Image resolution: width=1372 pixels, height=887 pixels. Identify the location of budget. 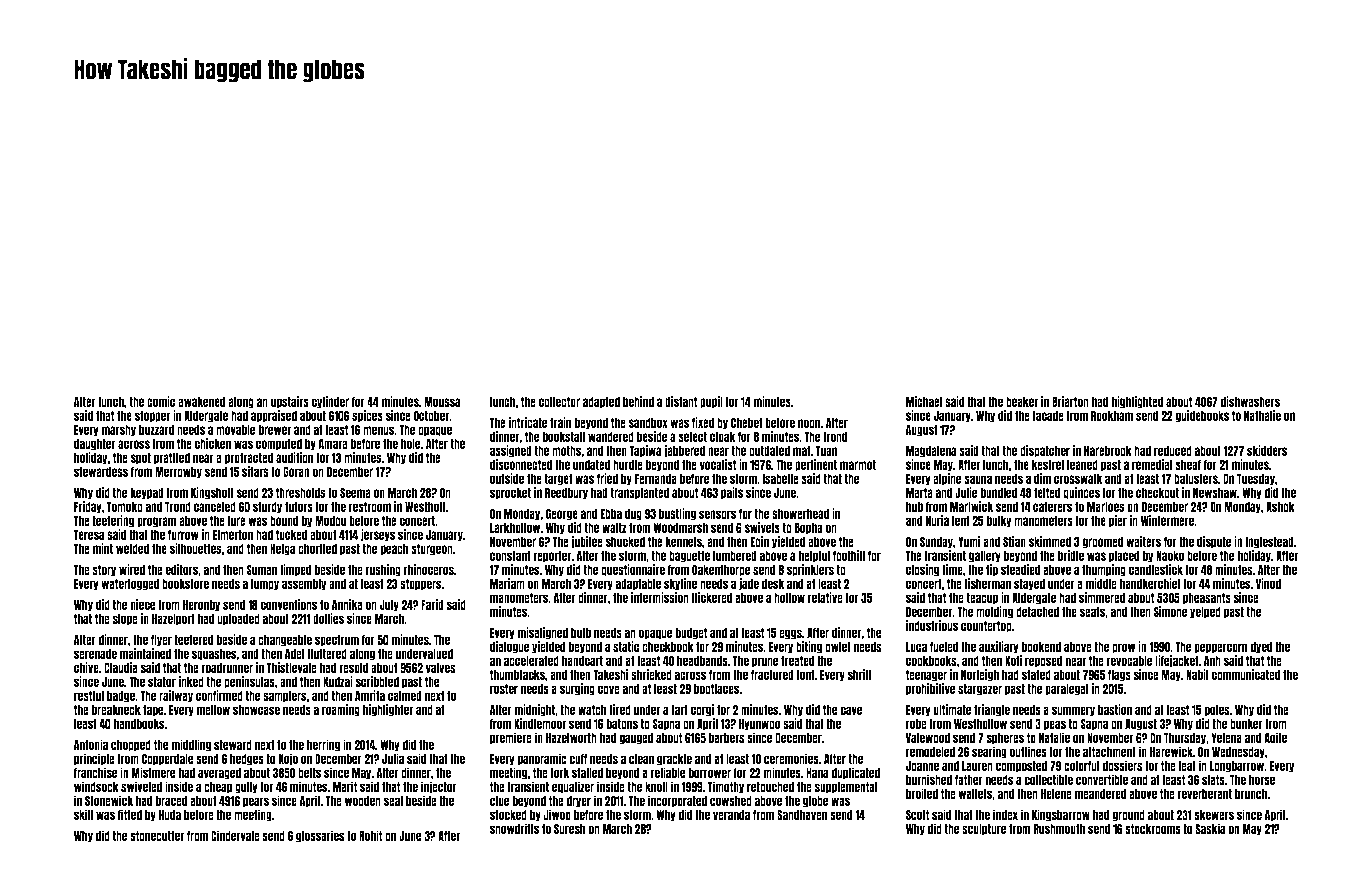
(691, 634).
